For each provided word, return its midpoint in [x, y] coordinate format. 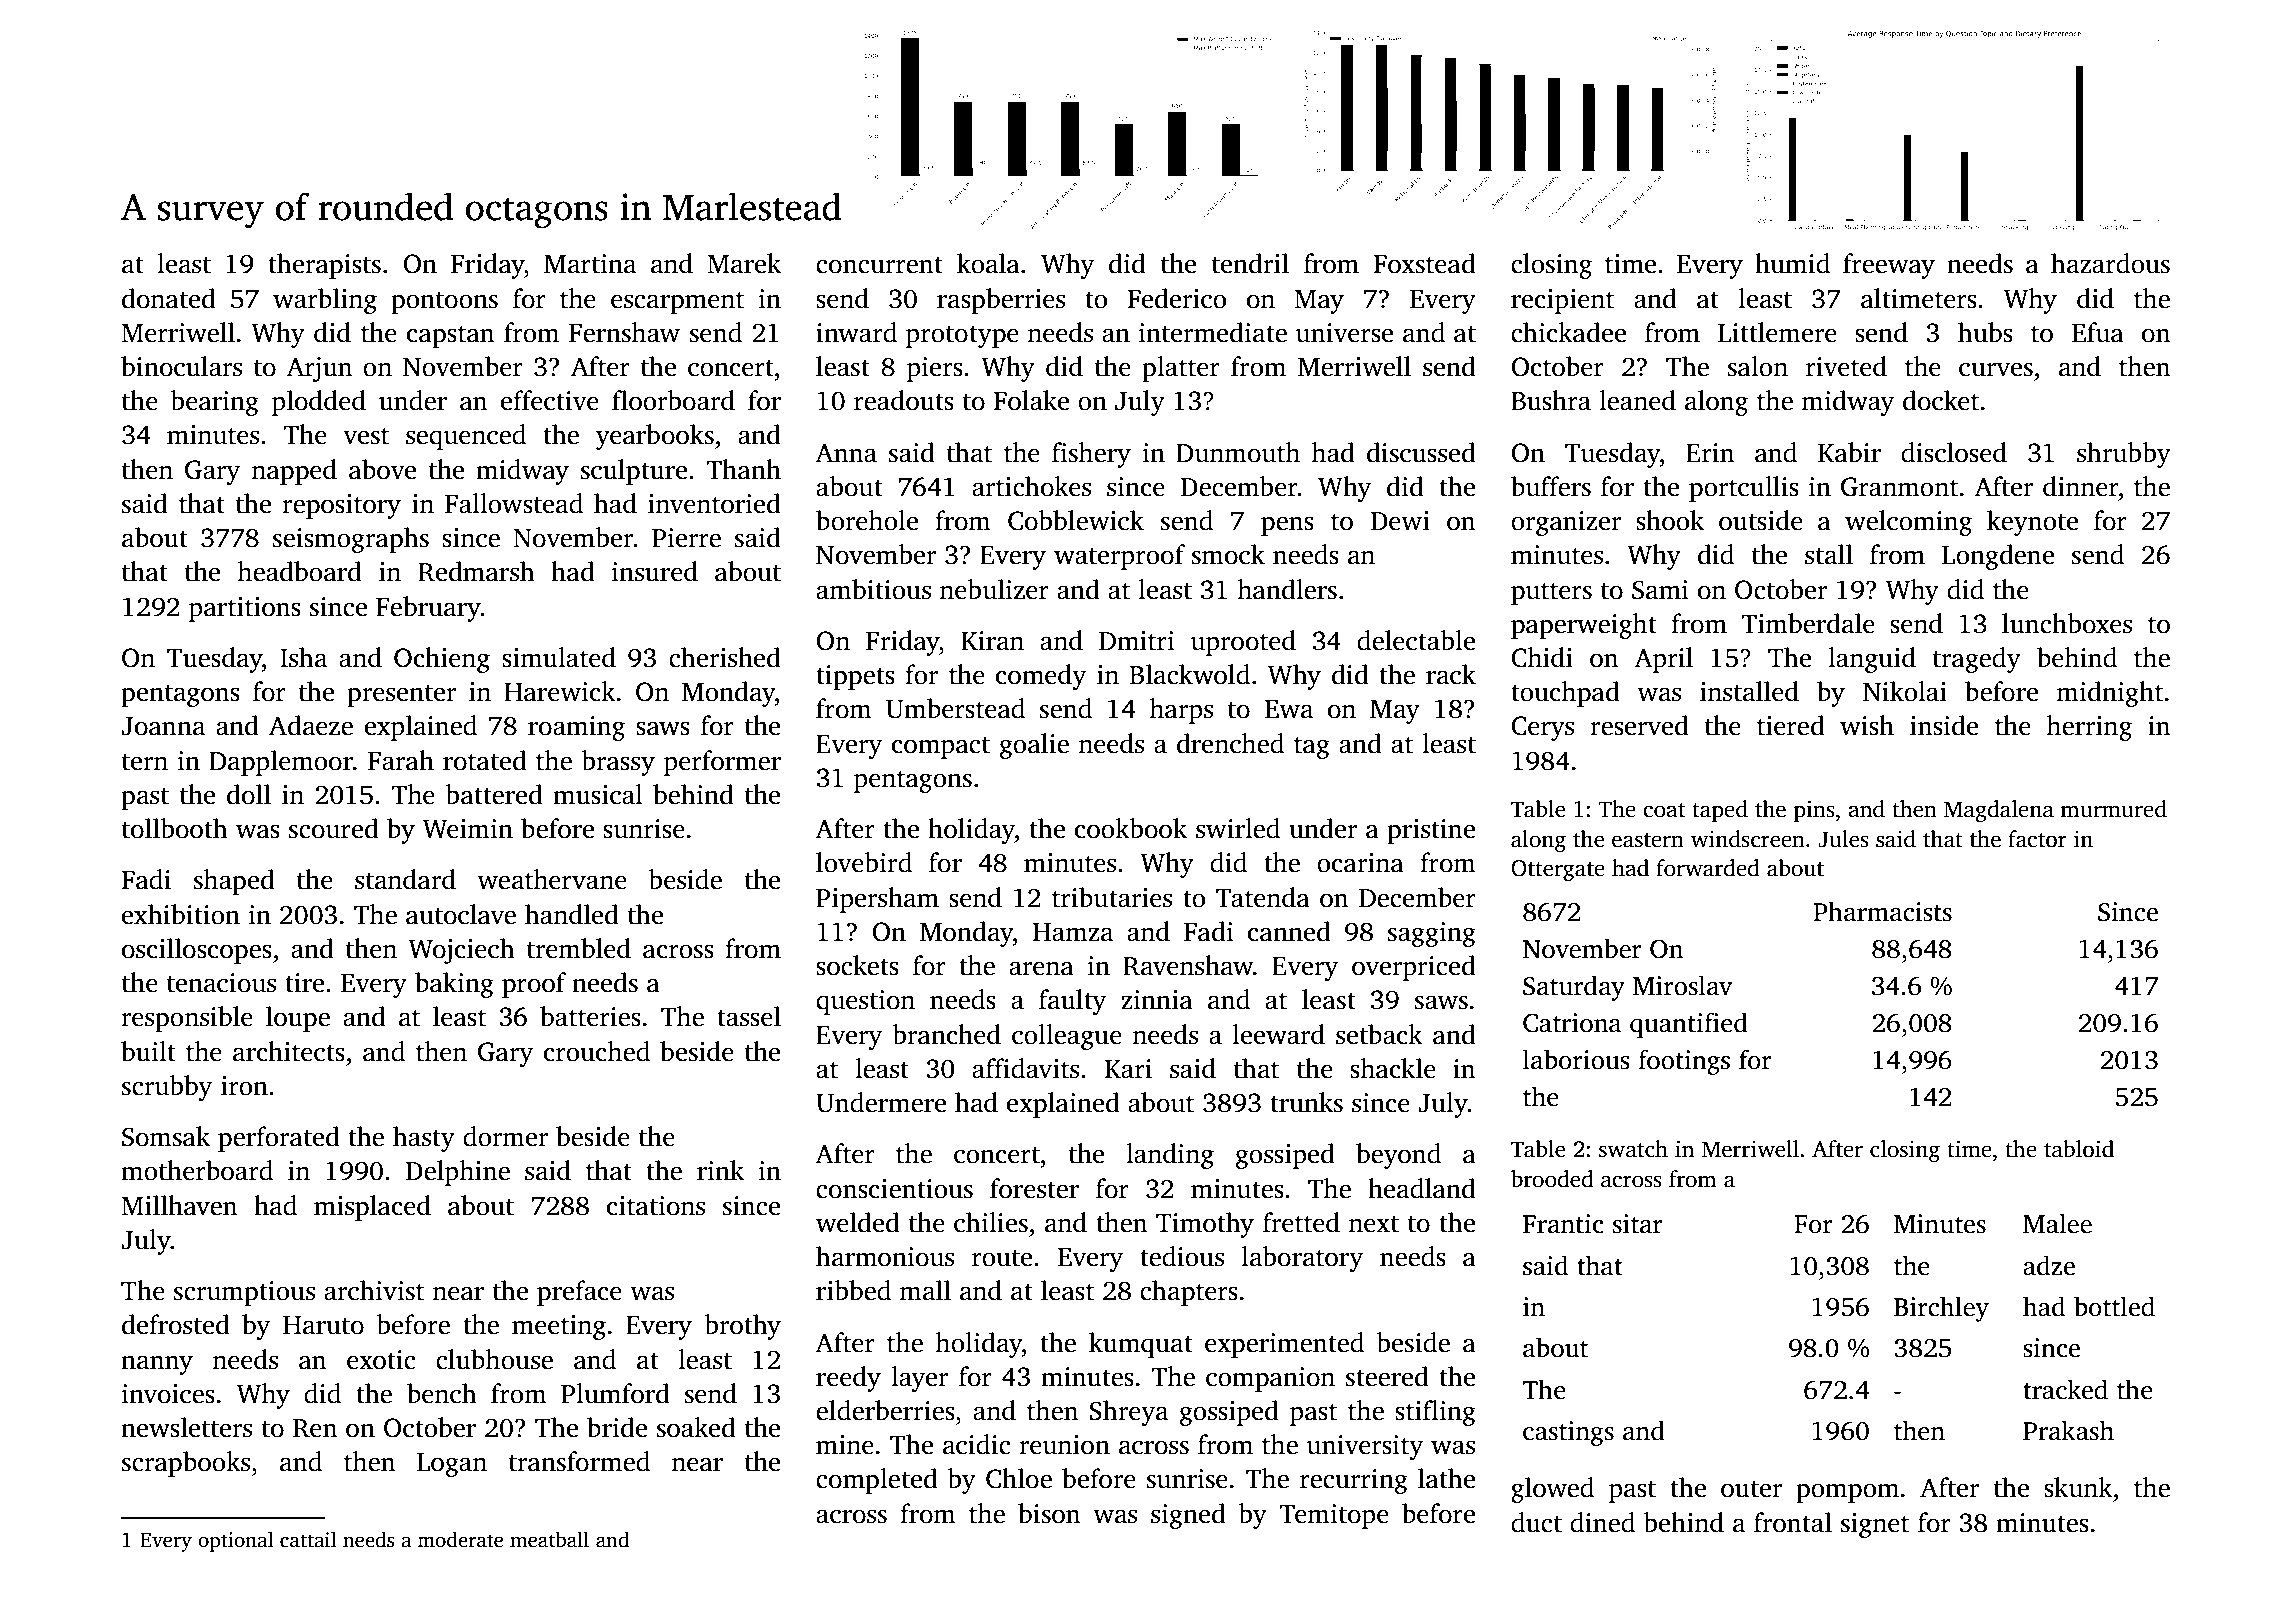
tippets [855, 677]
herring [2089, 728]
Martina [590, 264]
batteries [590, 1016]
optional [236, 1541]
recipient [1562, 301]
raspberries [1001, 301]
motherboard [197, 1170]
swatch [1633, 1149]
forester [1034, 1188]
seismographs [351, 540]
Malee [2057, 1223]
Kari [1128, 1069]
